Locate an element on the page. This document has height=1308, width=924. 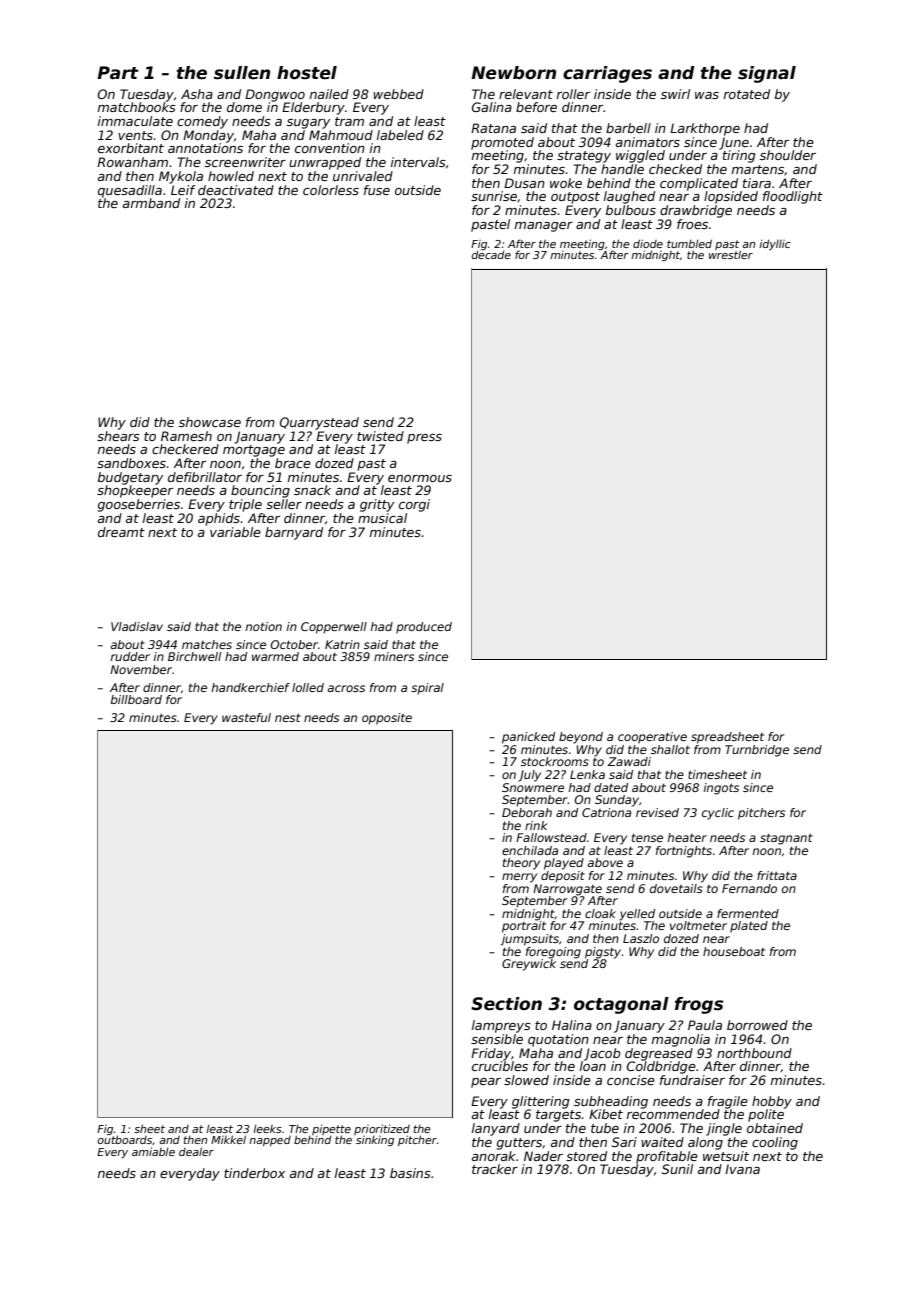
Part is located at coordinates (118, 73).
